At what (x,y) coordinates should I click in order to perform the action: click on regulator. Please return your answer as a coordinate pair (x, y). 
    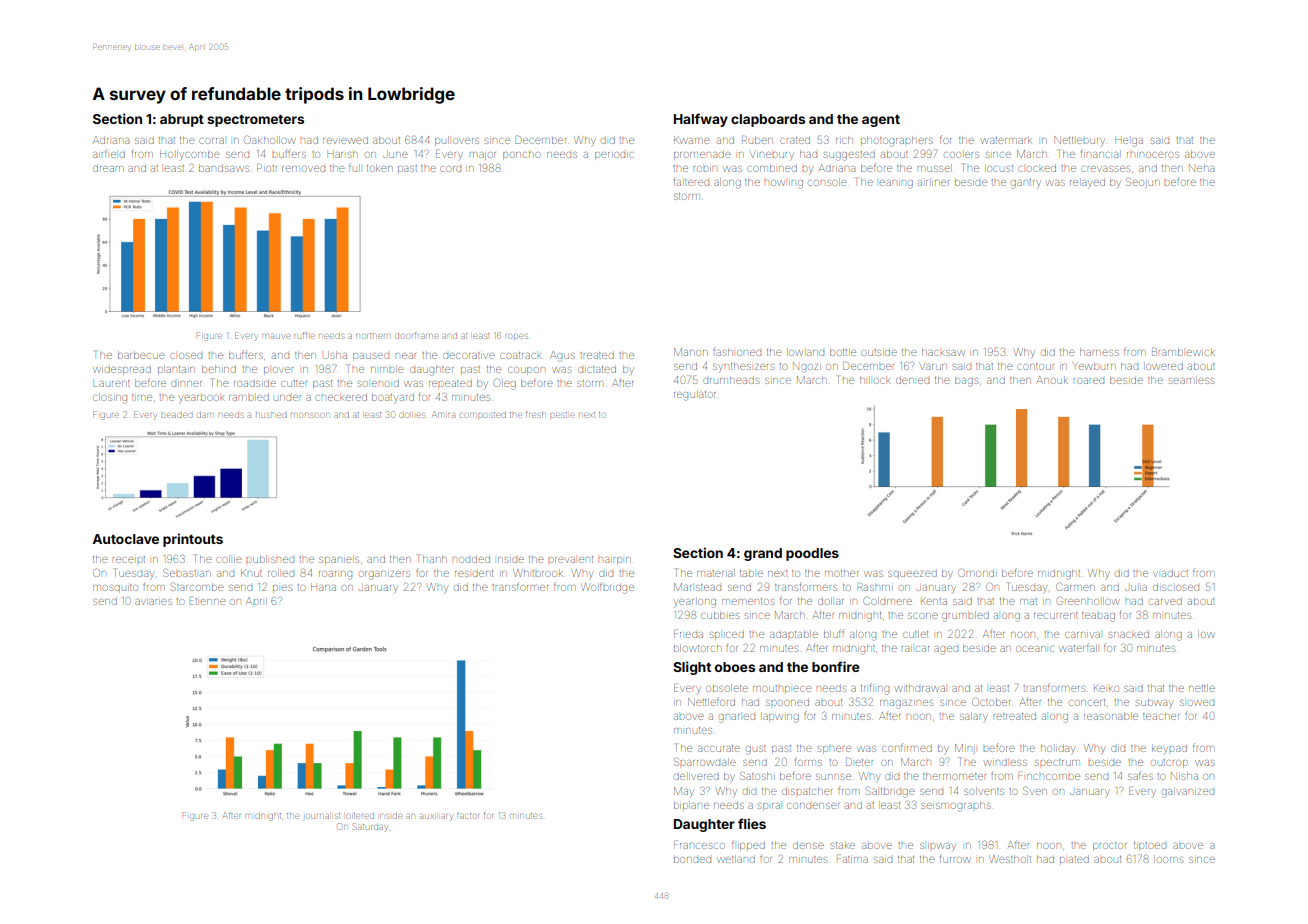
    Looking at the image, I should click on (695, 396).
